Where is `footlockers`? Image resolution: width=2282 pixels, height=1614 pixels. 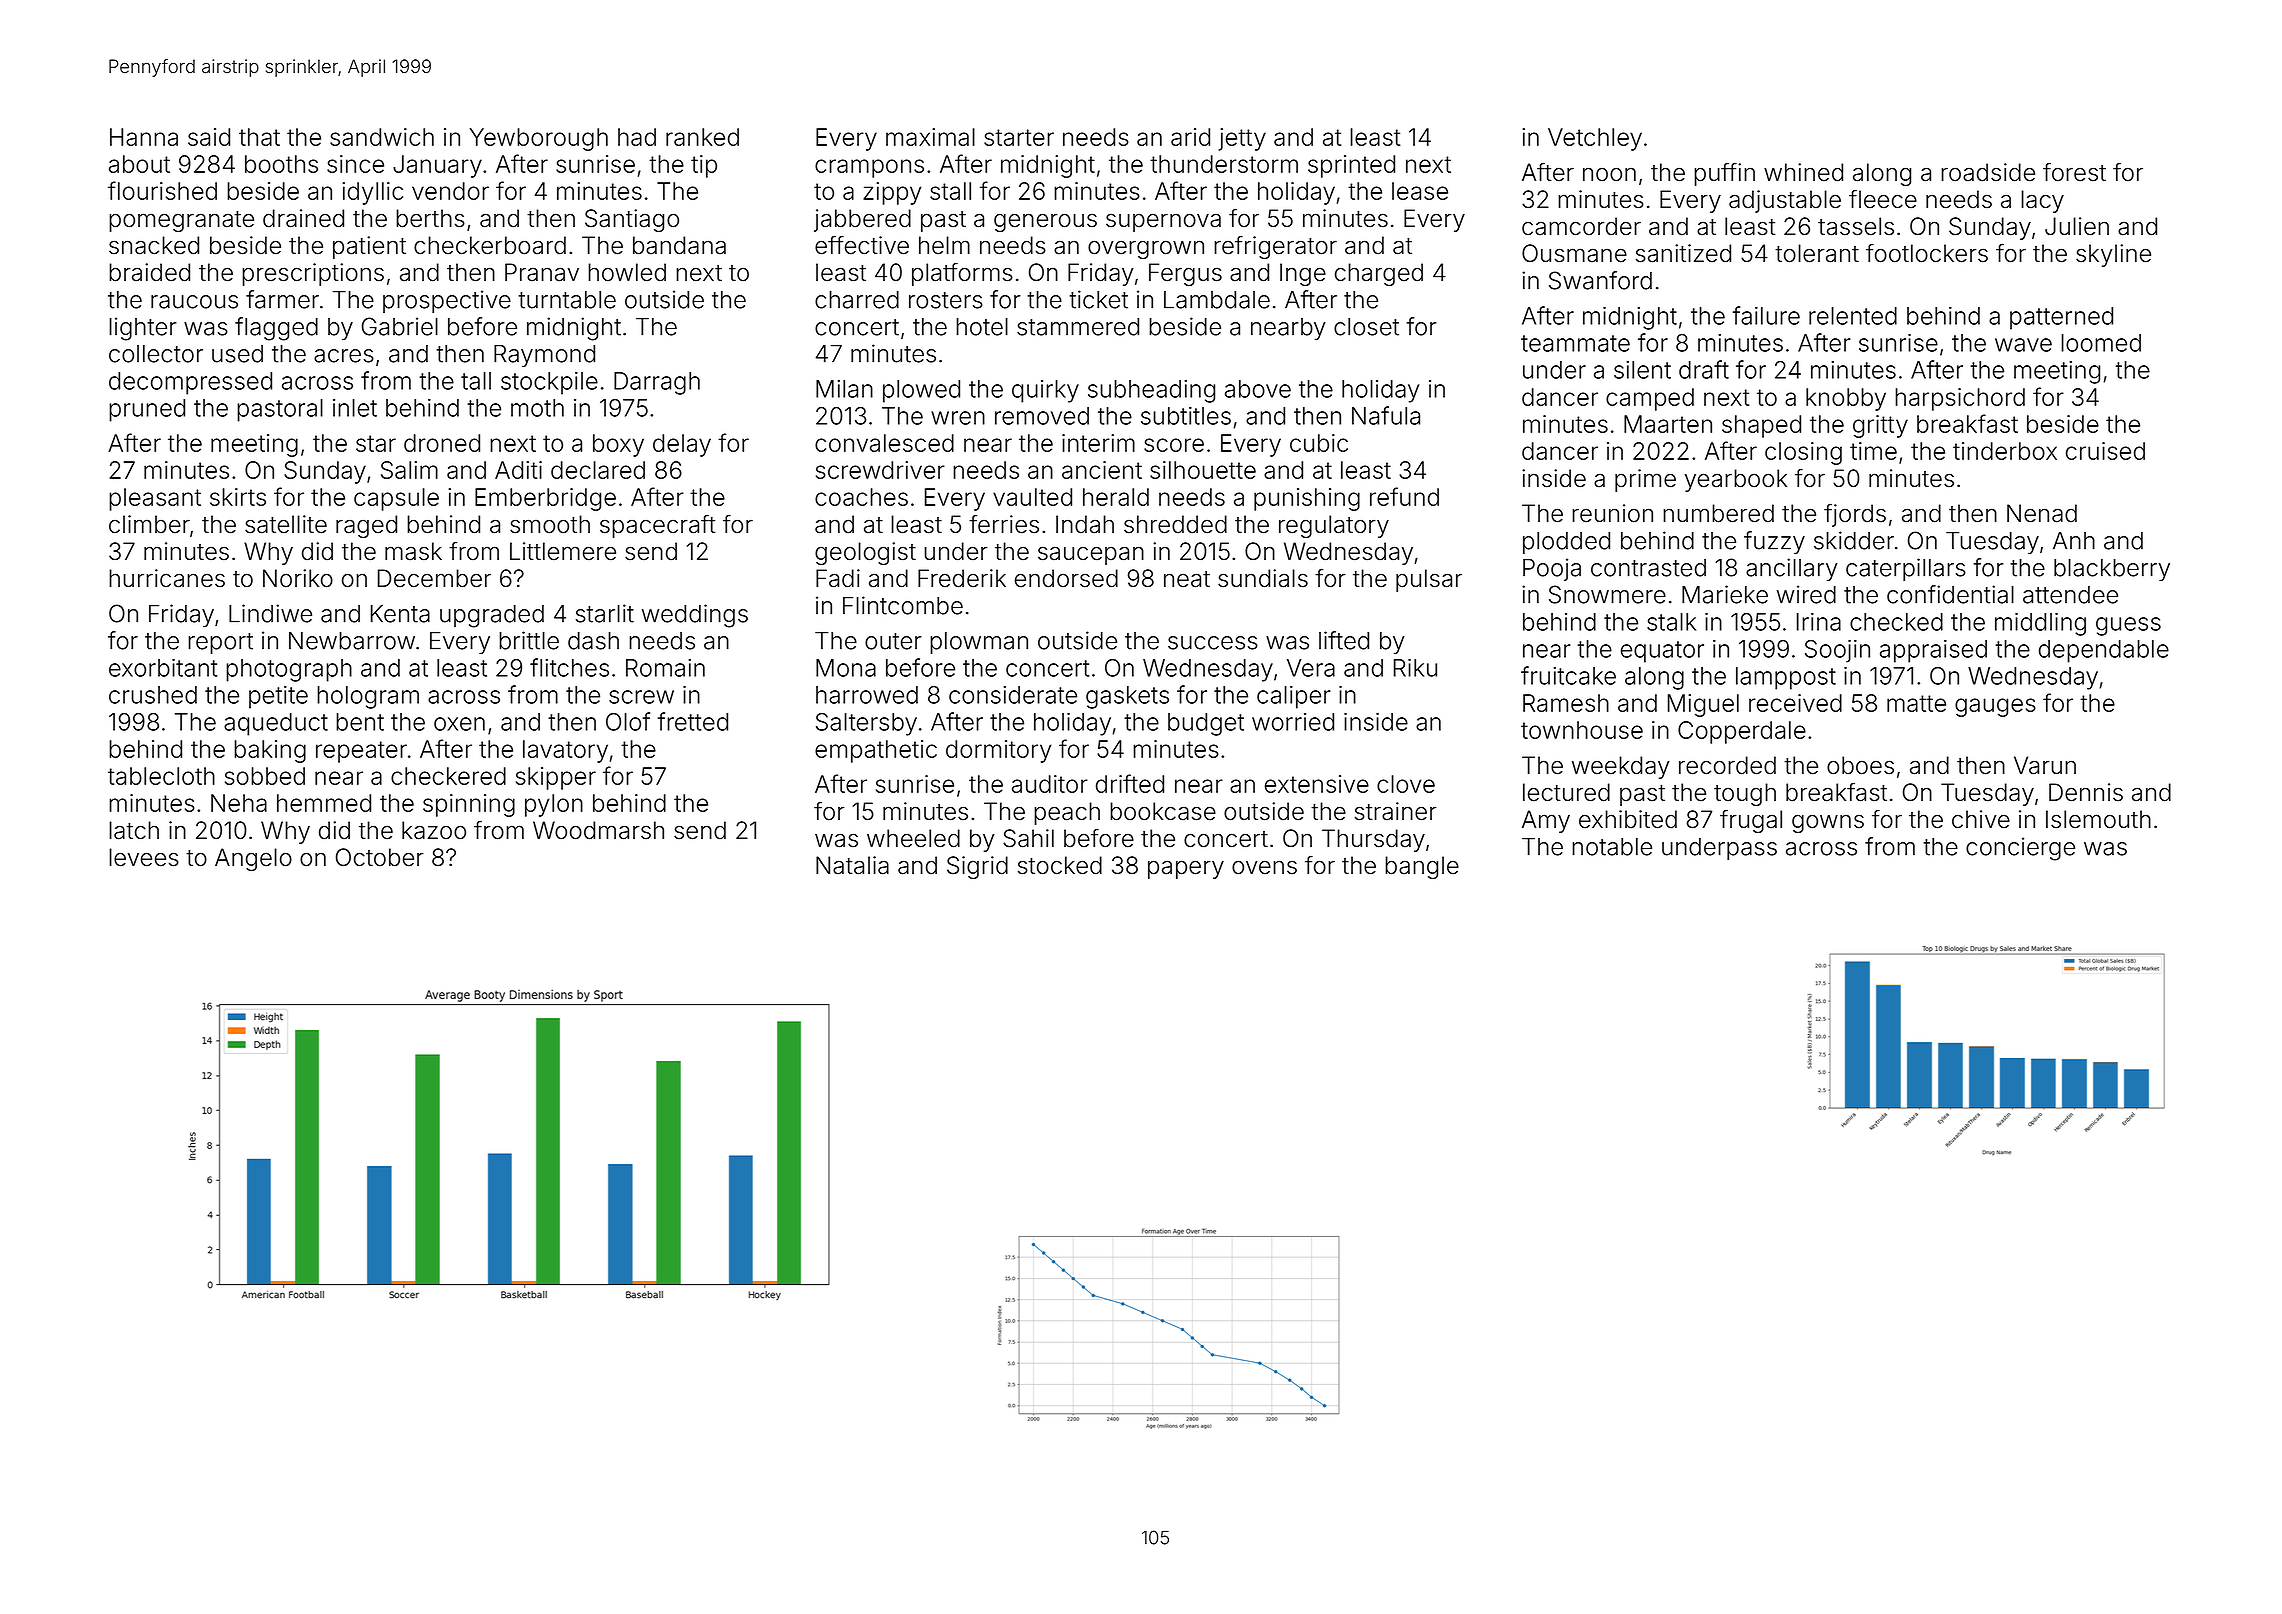 footlockers is located at coordinates (1927, 253).
